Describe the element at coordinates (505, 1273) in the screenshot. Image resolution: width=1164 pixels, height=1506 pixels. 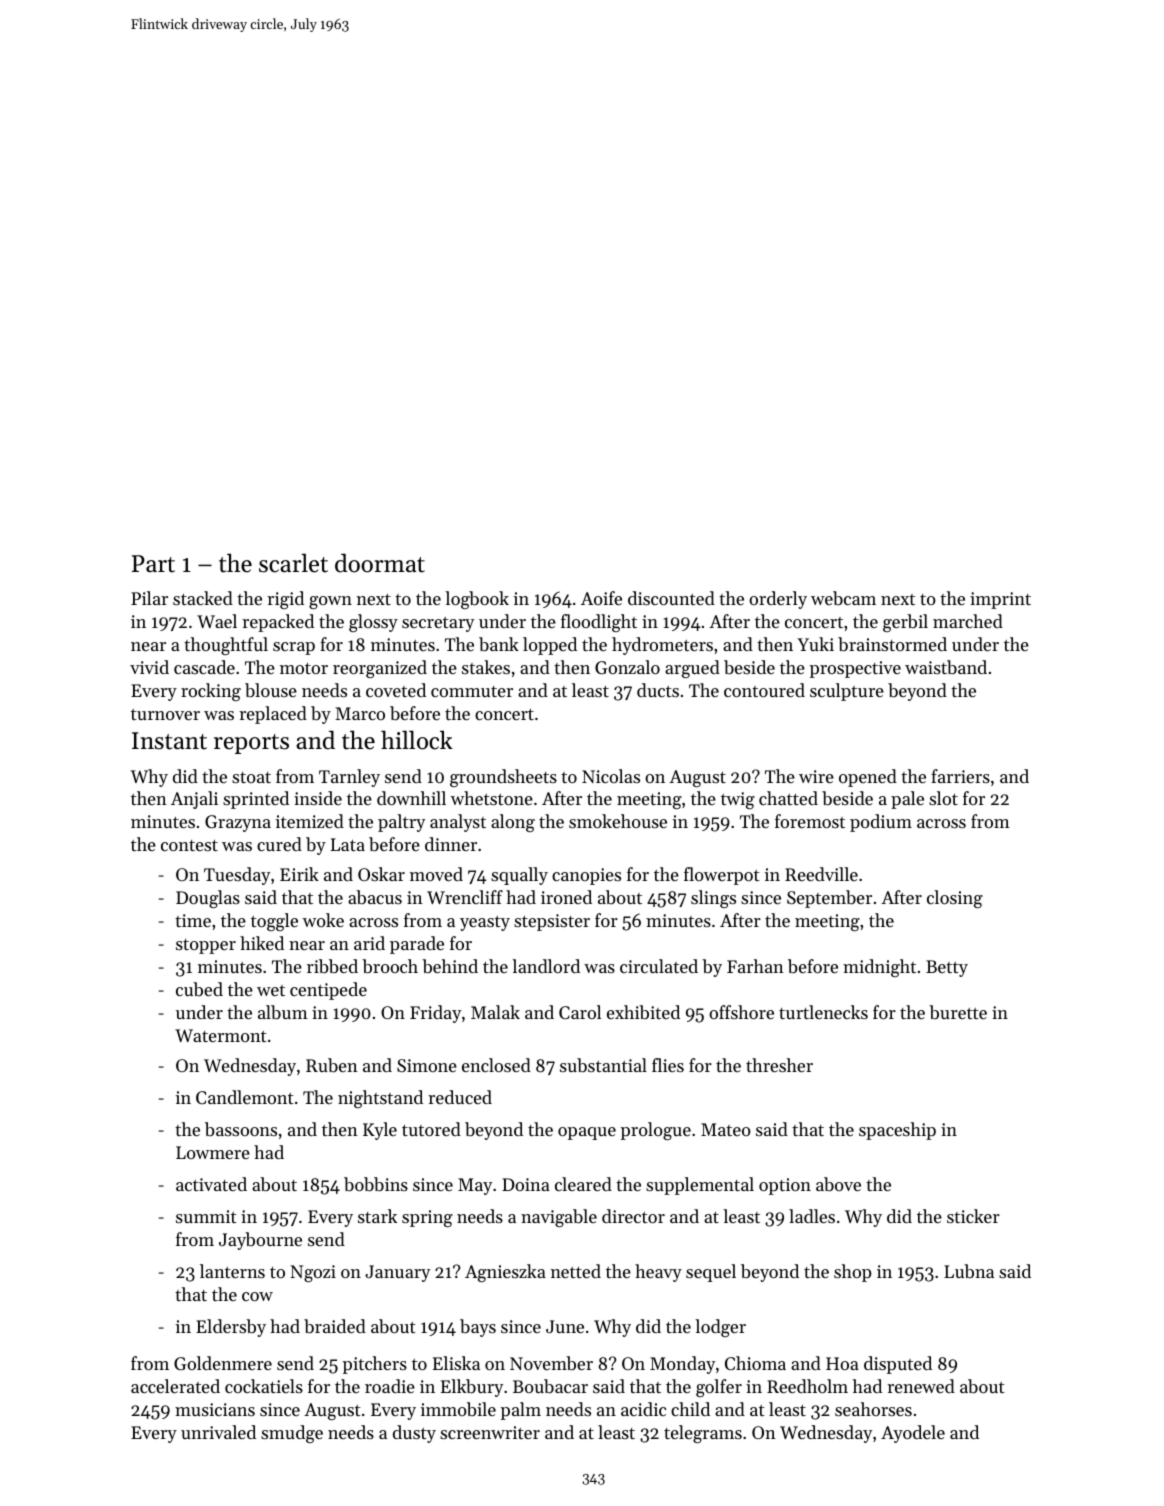
I see `Agnieszka` at that location.
